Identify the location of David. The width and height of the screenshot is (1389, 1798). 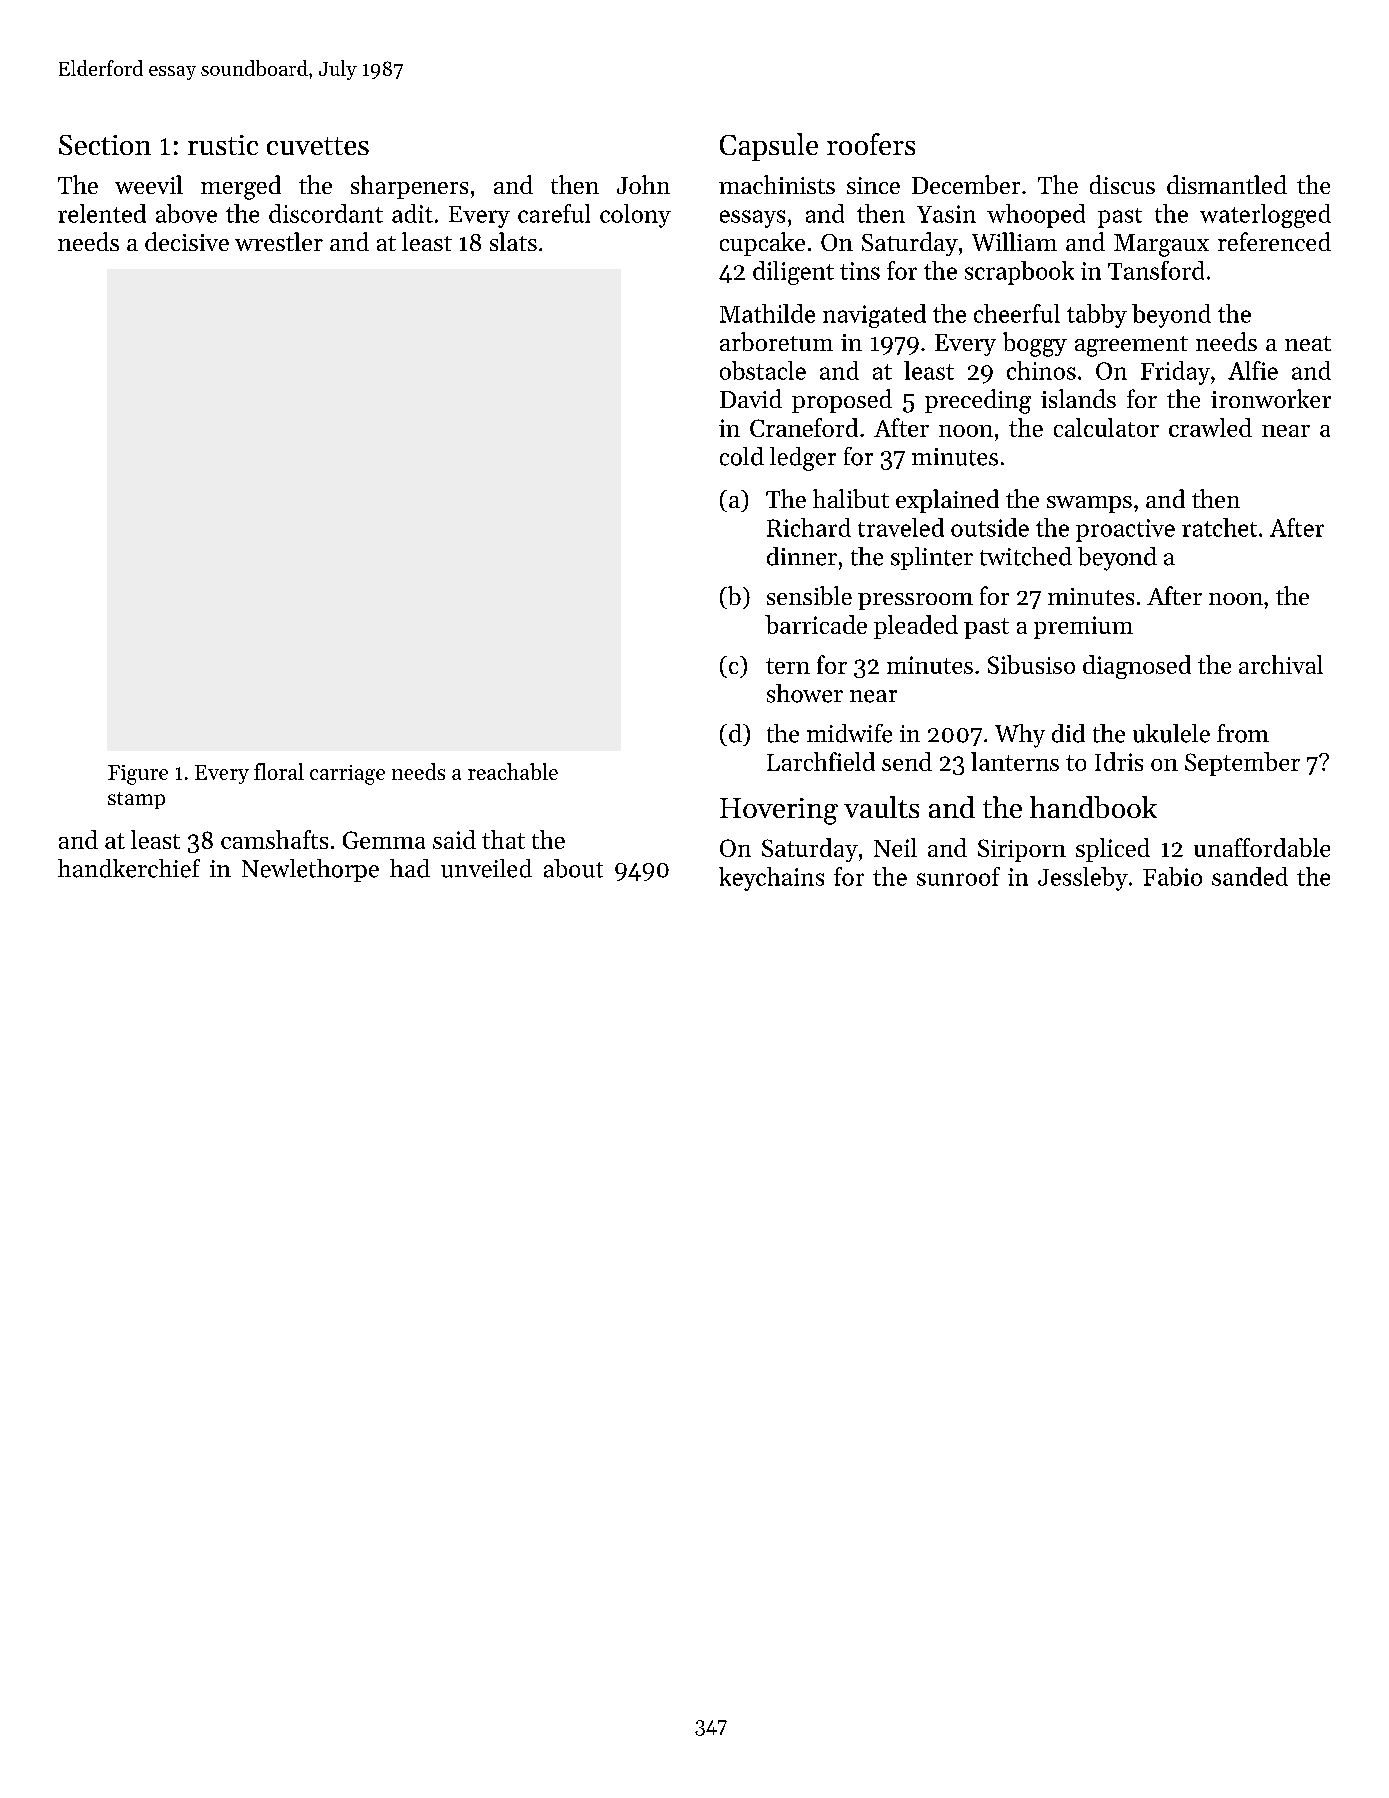
(751, 398).
